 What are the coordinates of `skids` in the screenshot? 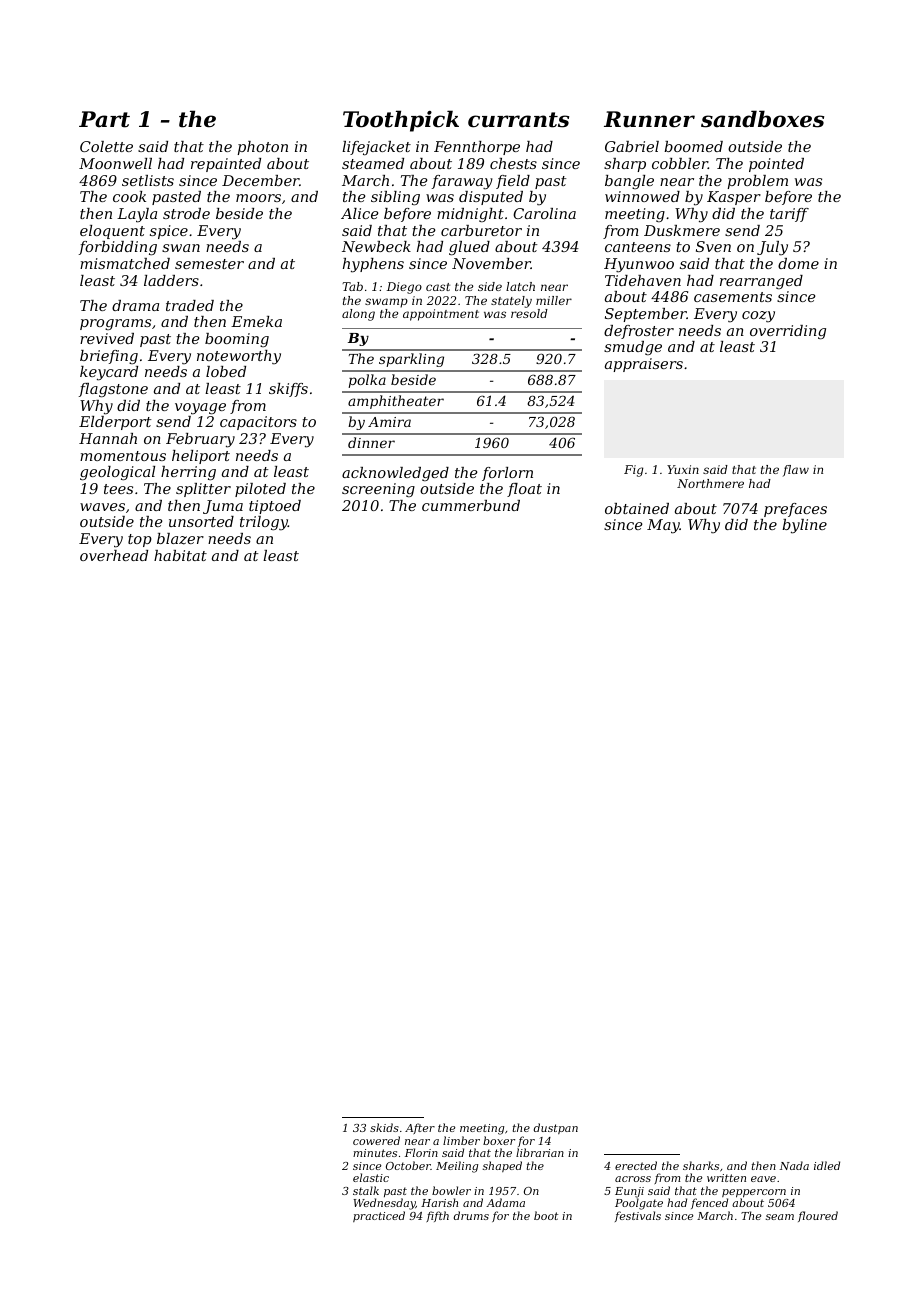 It's located at (384, 1127).
